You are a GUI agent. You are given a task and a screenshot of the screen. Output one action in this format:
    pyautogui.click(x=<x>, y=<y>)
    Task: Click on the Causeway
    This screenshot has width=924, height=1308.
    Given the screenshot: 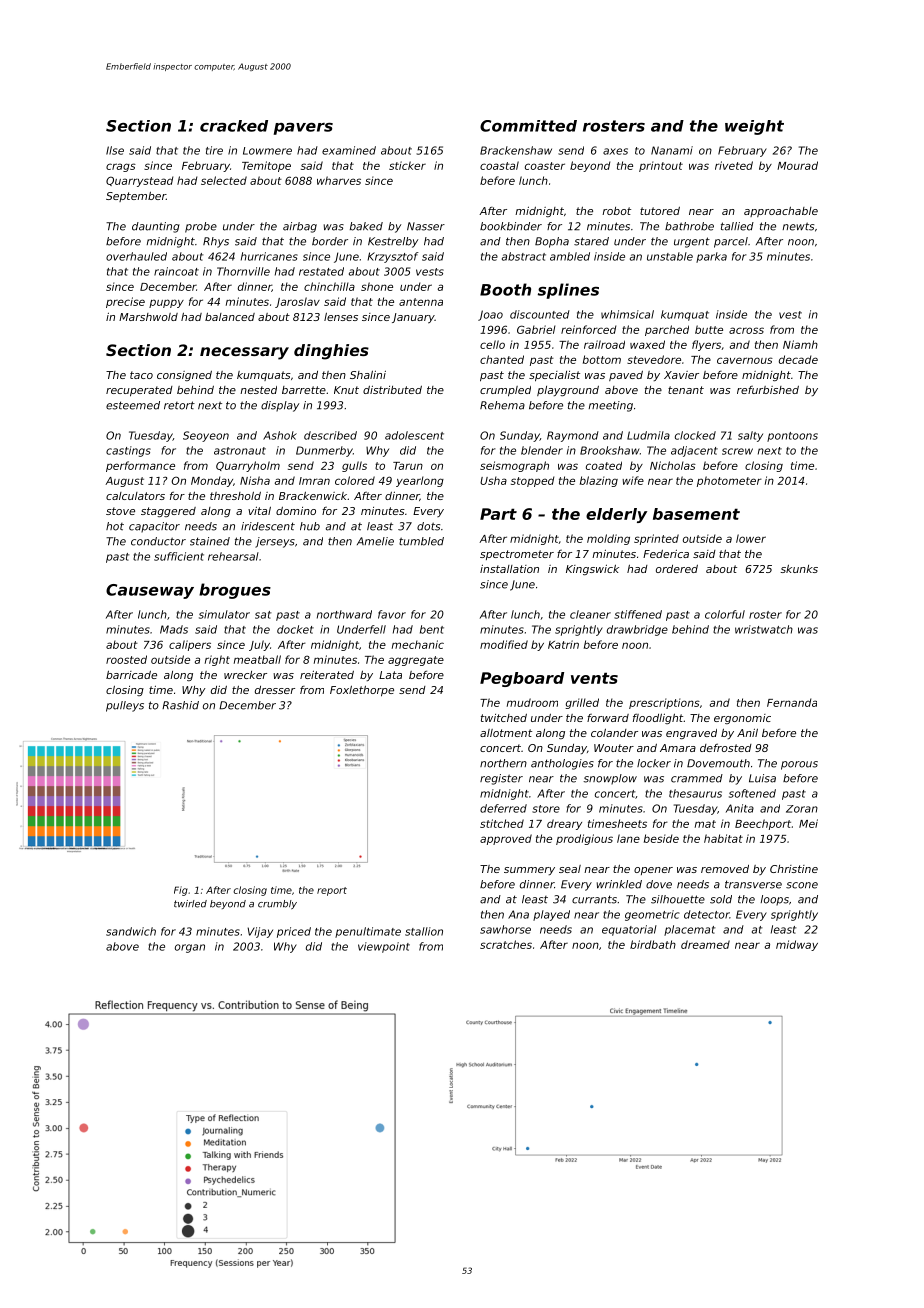 What is the action you would take?
    pyautogui.click(x=150, y=591)
